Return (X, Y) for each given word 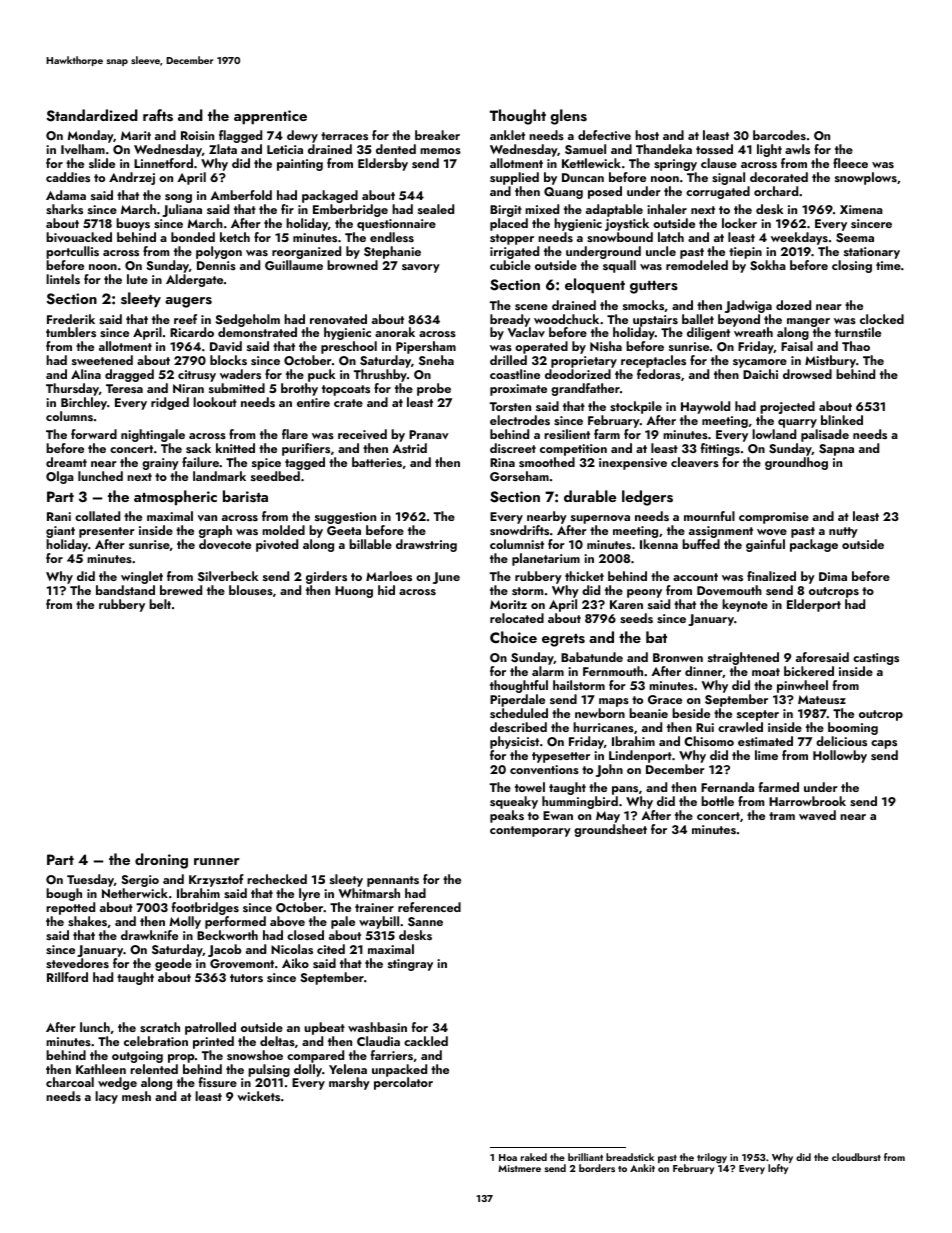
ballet (698, 319)
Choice (513, 637)
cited (331, 949)
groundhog (796, 463)
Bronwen (678, 657)
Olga (60, 477)
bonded (193, 237)
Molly (185, 922)
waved (817, 815)
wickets (258, 1096)
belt (160, 604)
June (446, 578)
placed (509, 224)
